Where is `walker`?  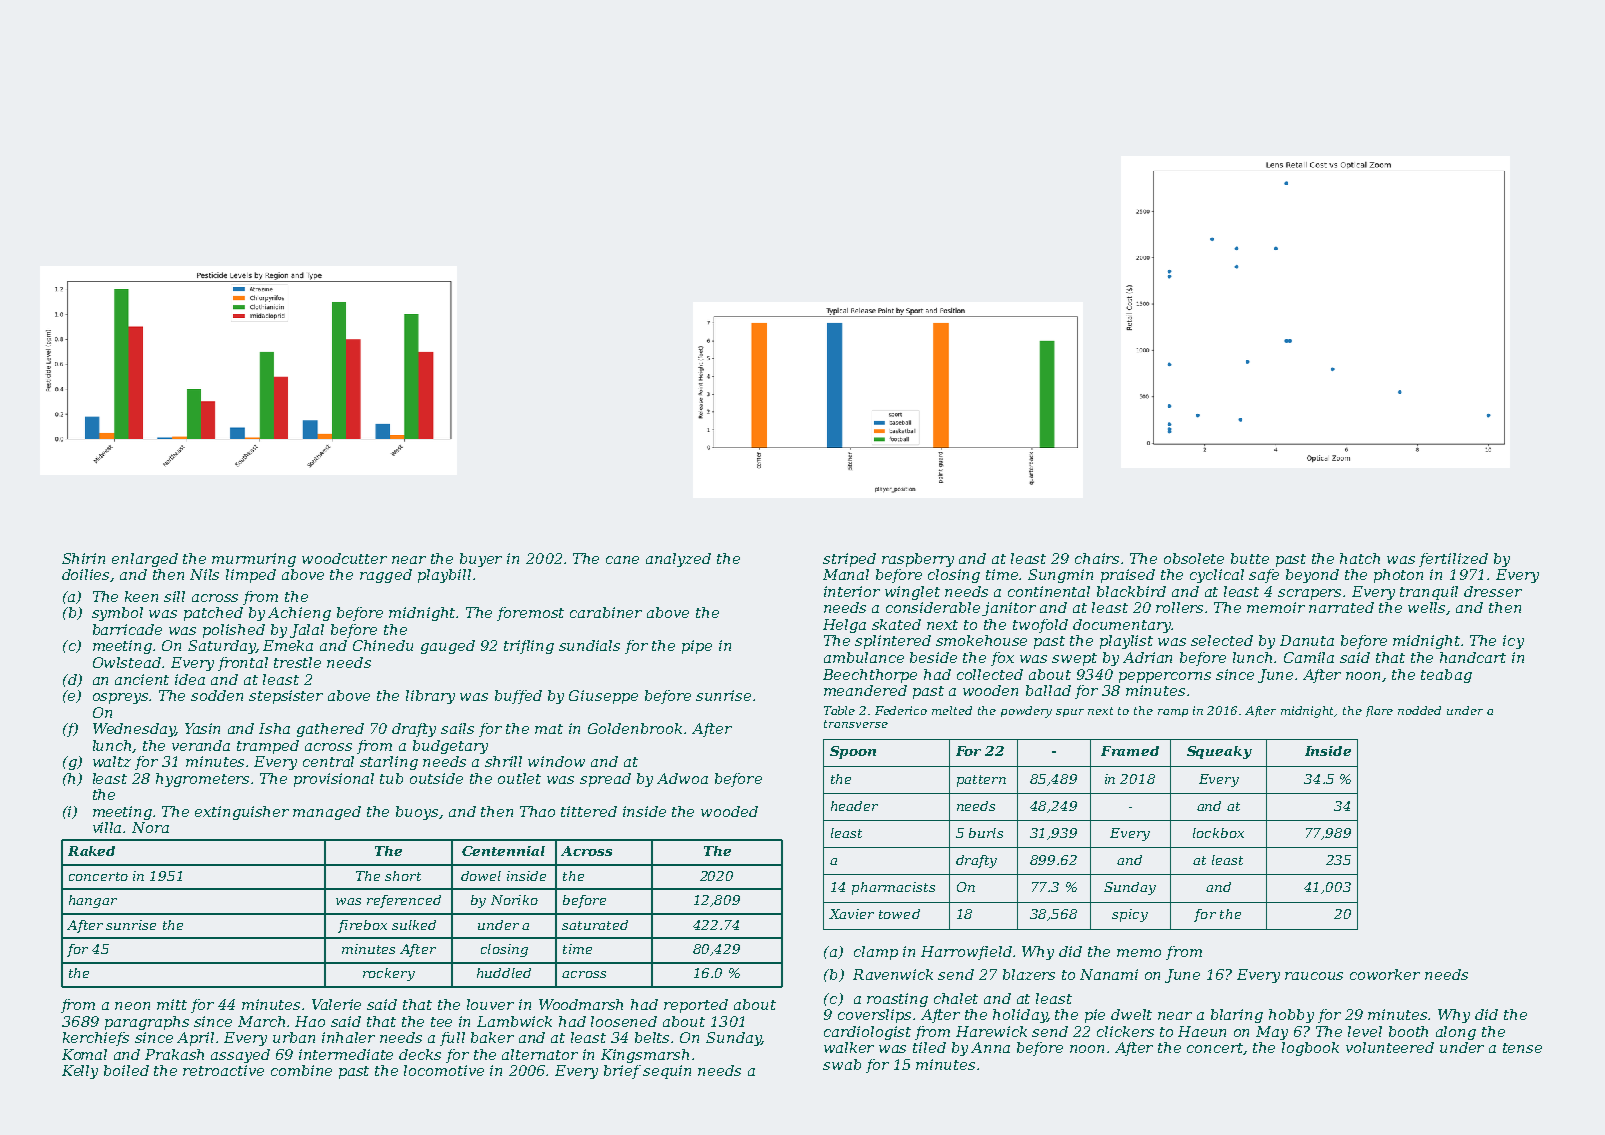 walker is located at coordinates (849, 1047).
